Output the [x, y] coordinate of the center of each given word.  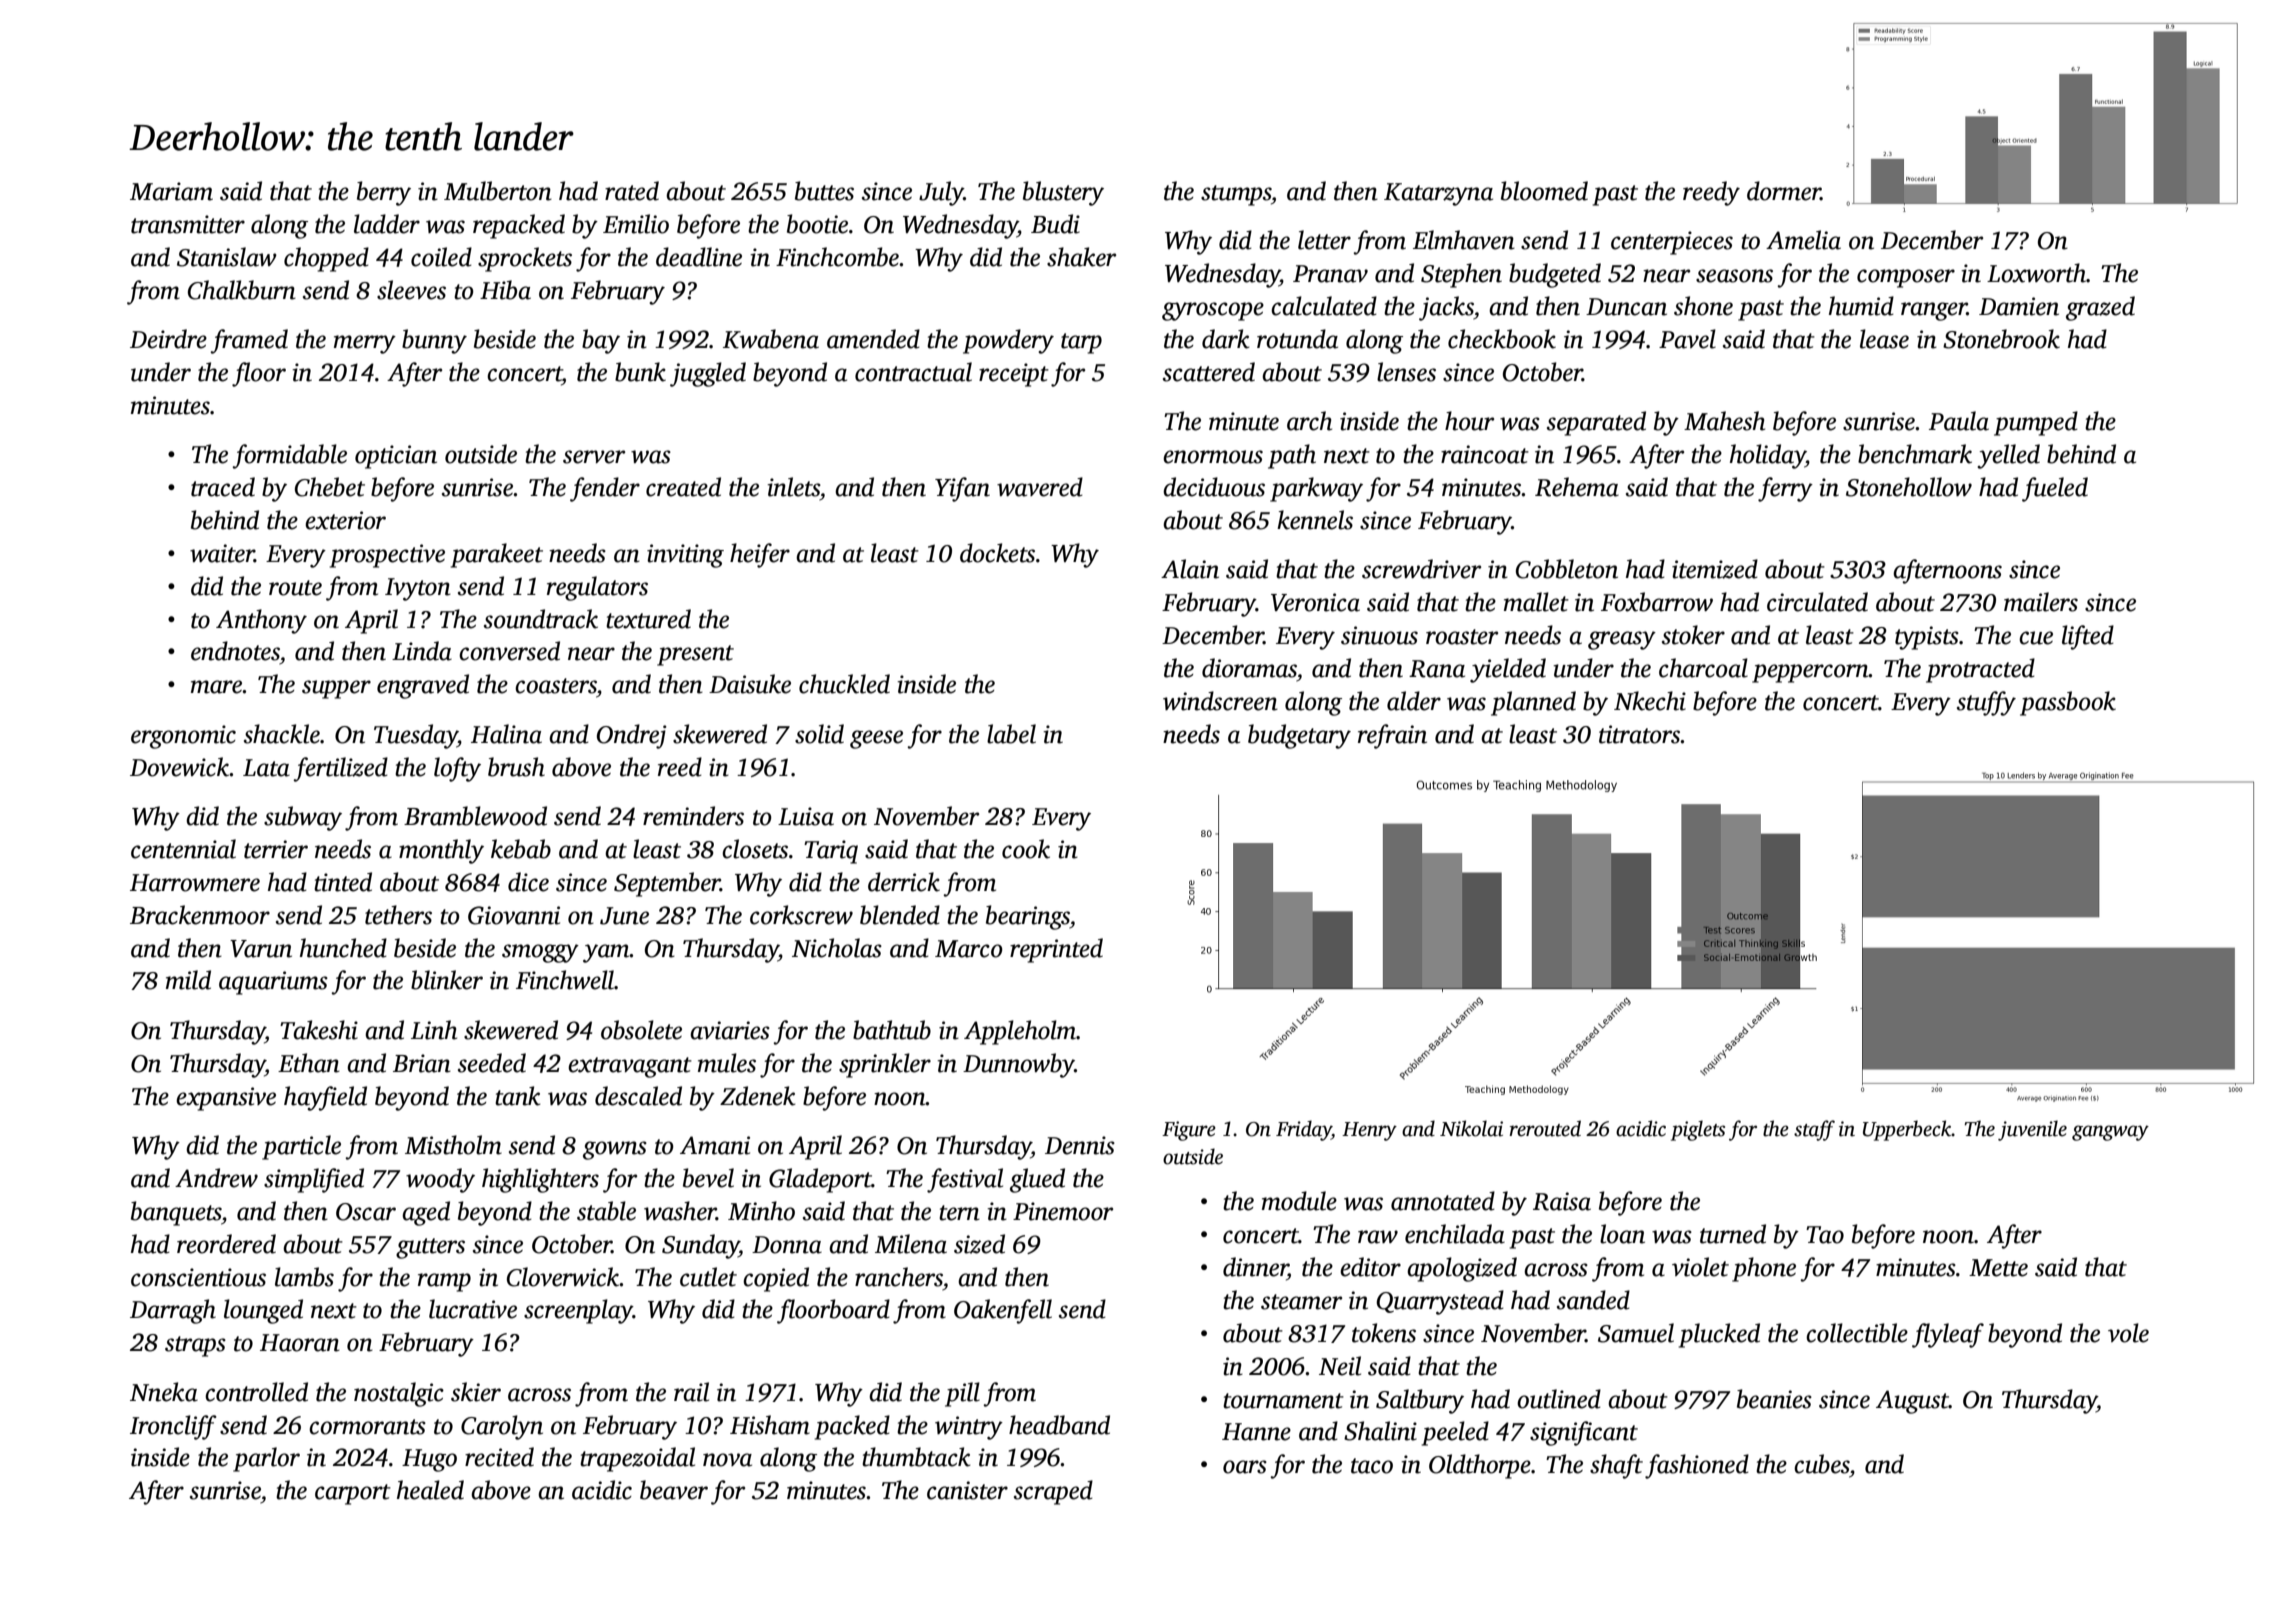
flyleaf [1948, 1335]
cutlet [708, 1277]
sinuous [1379, 635]
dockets [997, 553]
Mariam [171, 191]
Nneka [164, 1392]
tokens [1384, 1333]
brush [516, 767]
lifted [2088, 637]
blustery [1063, 193]
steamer [1301, 1302]
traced [223, 487]
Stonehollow [1909, 487]
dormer [1784, 191]
